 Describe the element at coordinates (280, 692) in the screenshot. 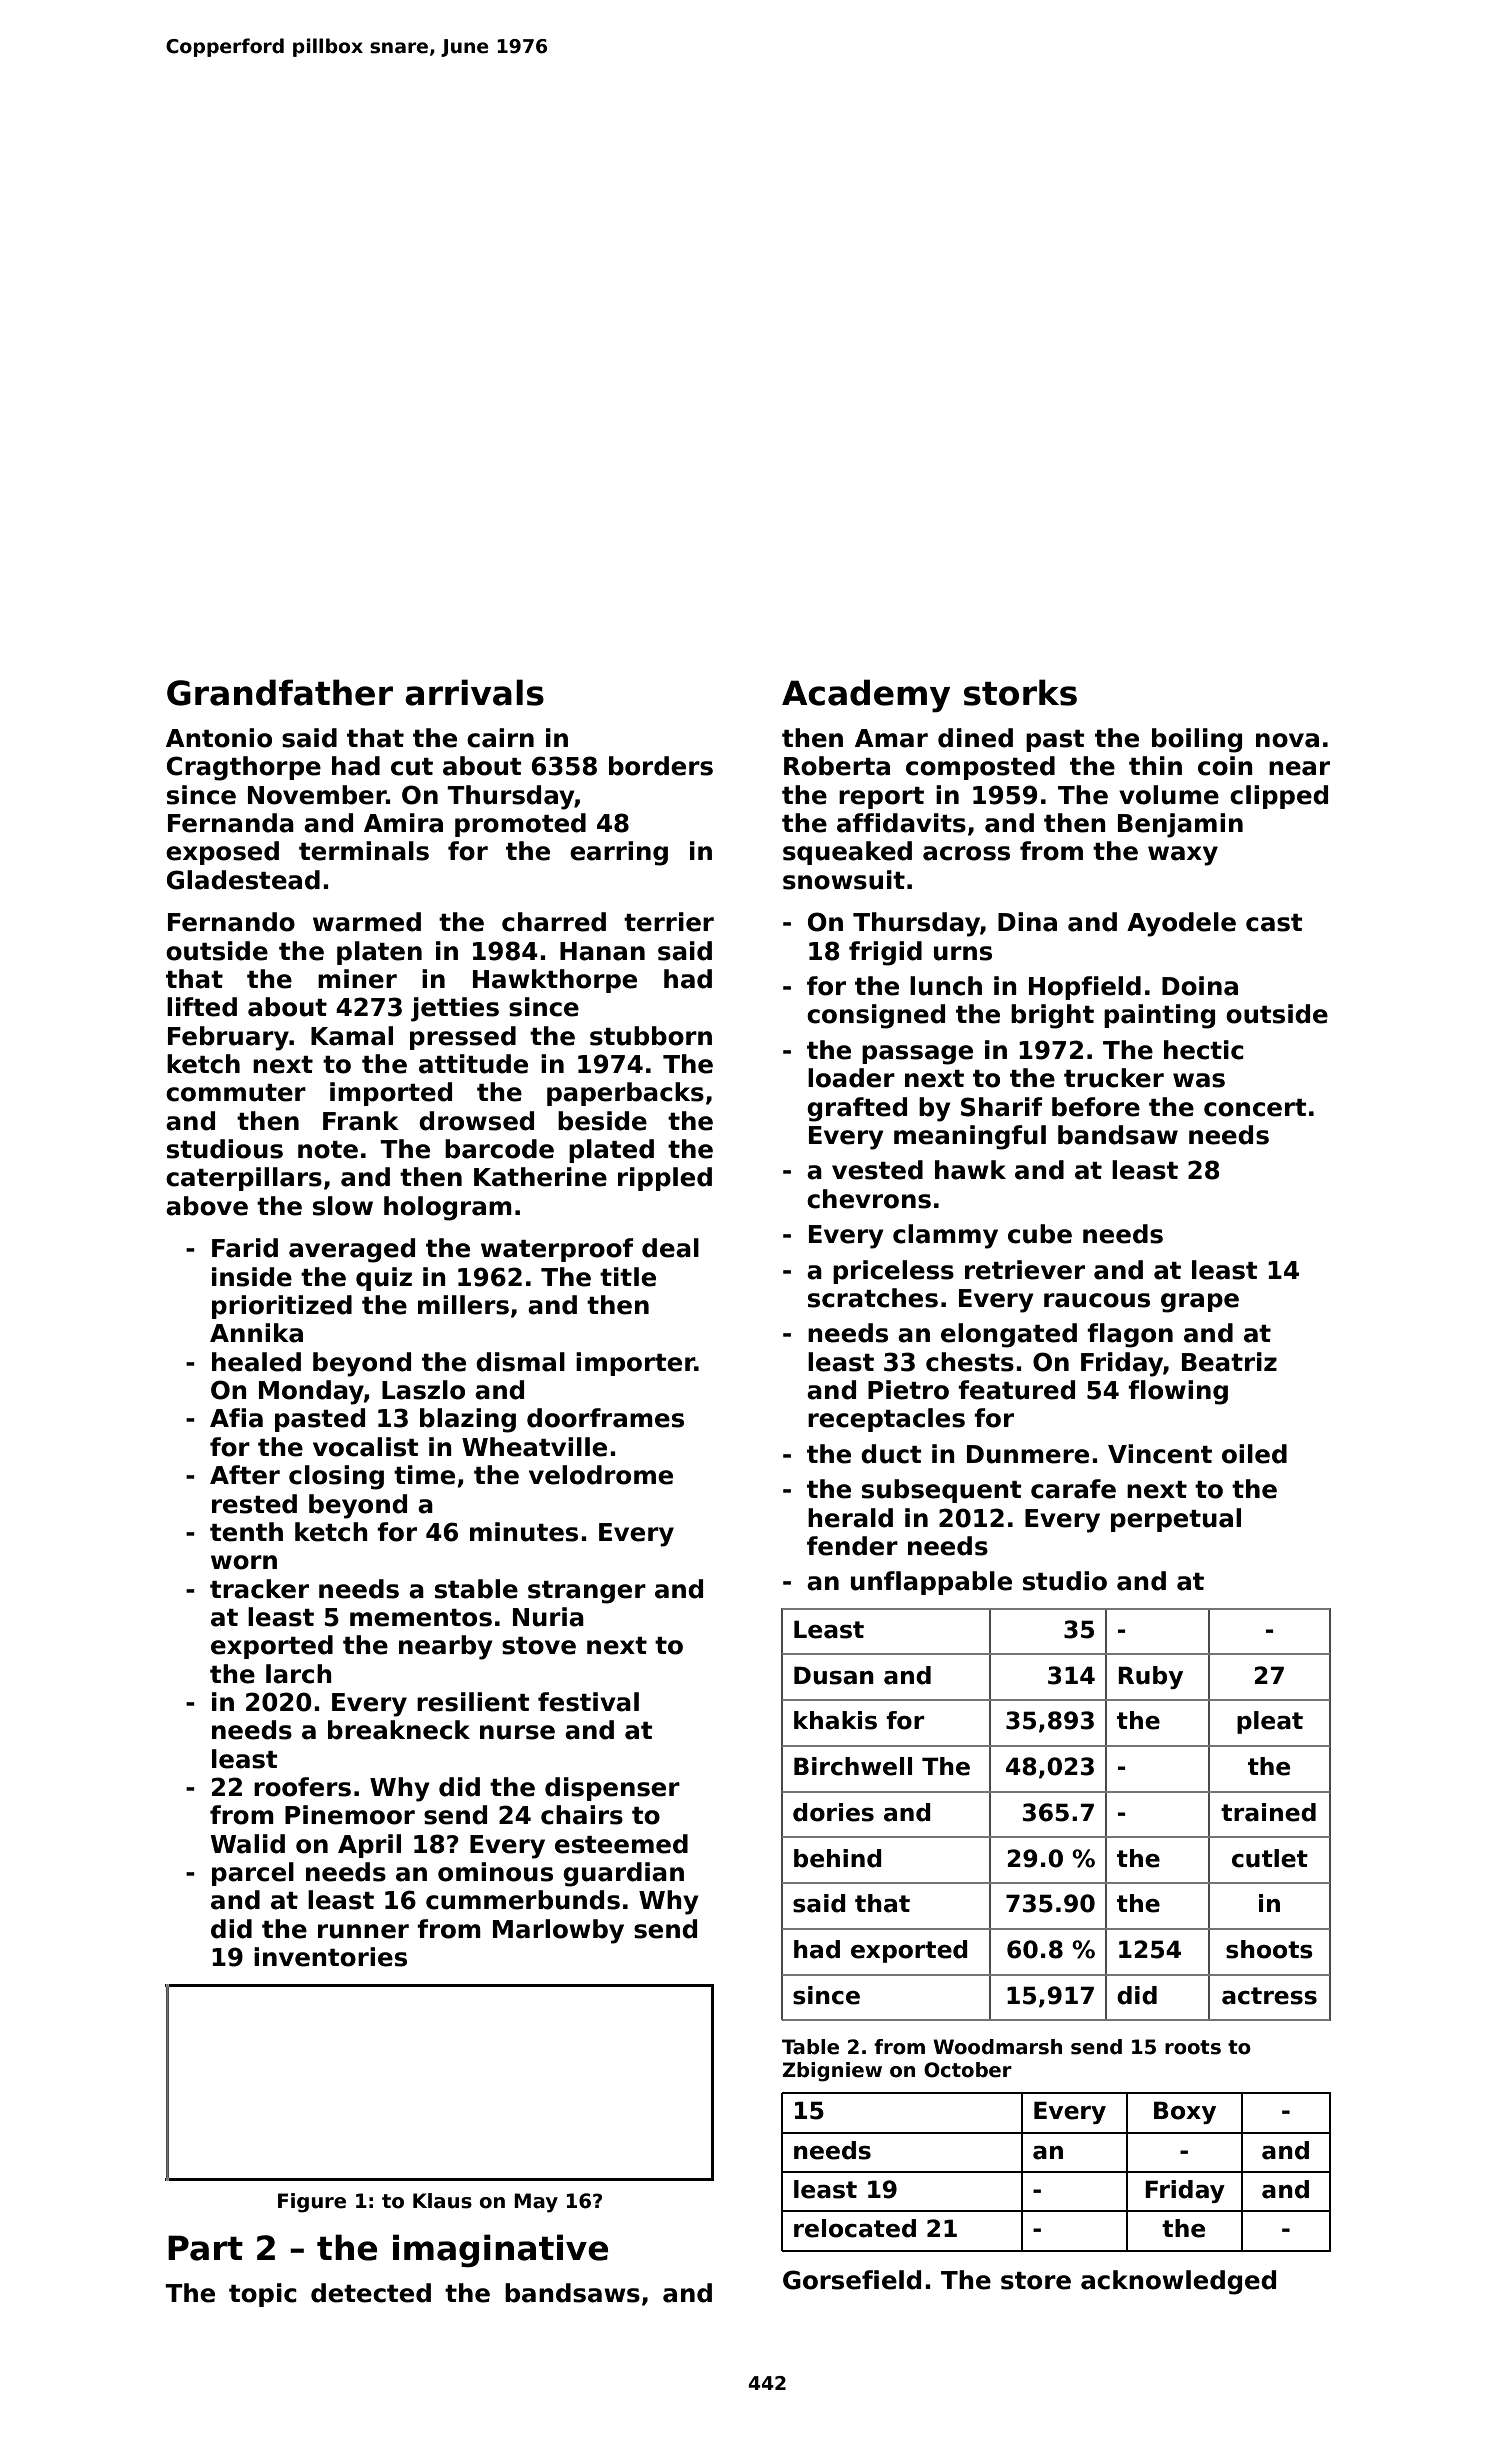

I see `Grandfather` at that location.
